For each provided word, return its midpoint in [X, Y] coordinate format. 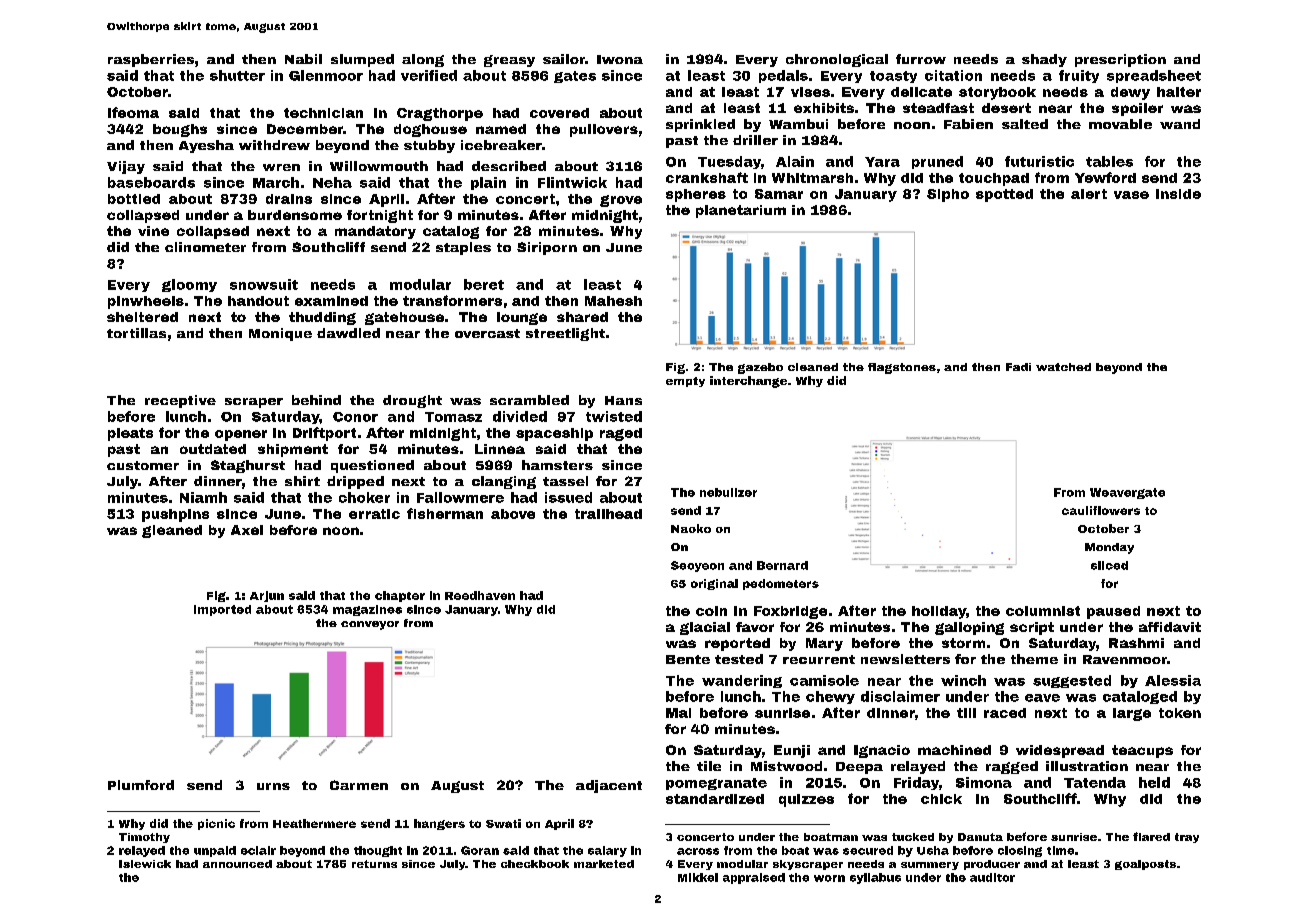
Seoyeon [697, 566]
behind [316, 400]
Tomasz [453, 417]
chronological [837, 60]
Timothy [144, 838]
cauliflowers [1101, 510]
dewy [1130, 93]
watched [1063, 367]
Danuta [980, 837]
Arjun [267, 596]
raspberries [151, 60]
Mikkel [698, 877]
